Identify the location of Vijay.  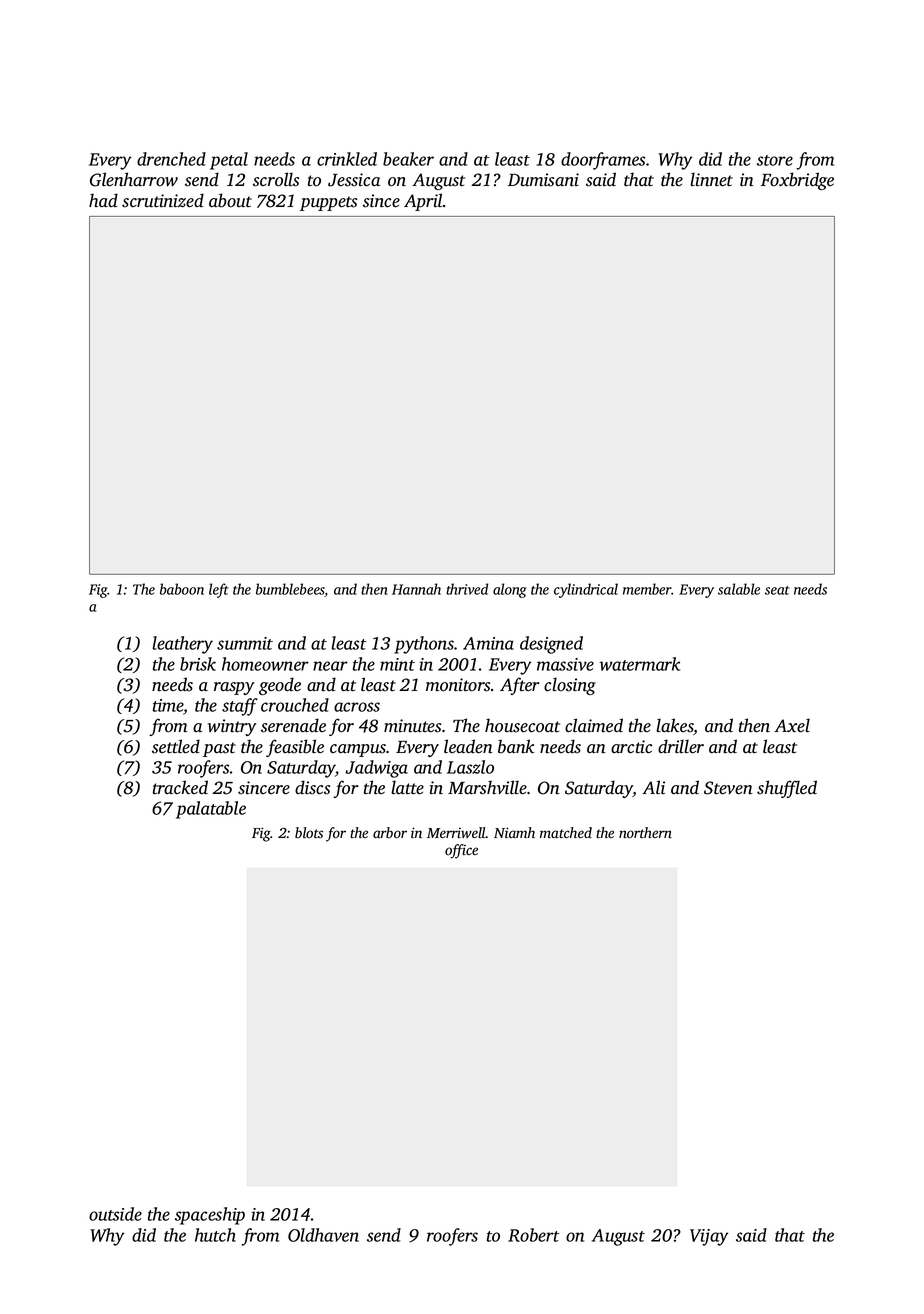
(709, 1237).
